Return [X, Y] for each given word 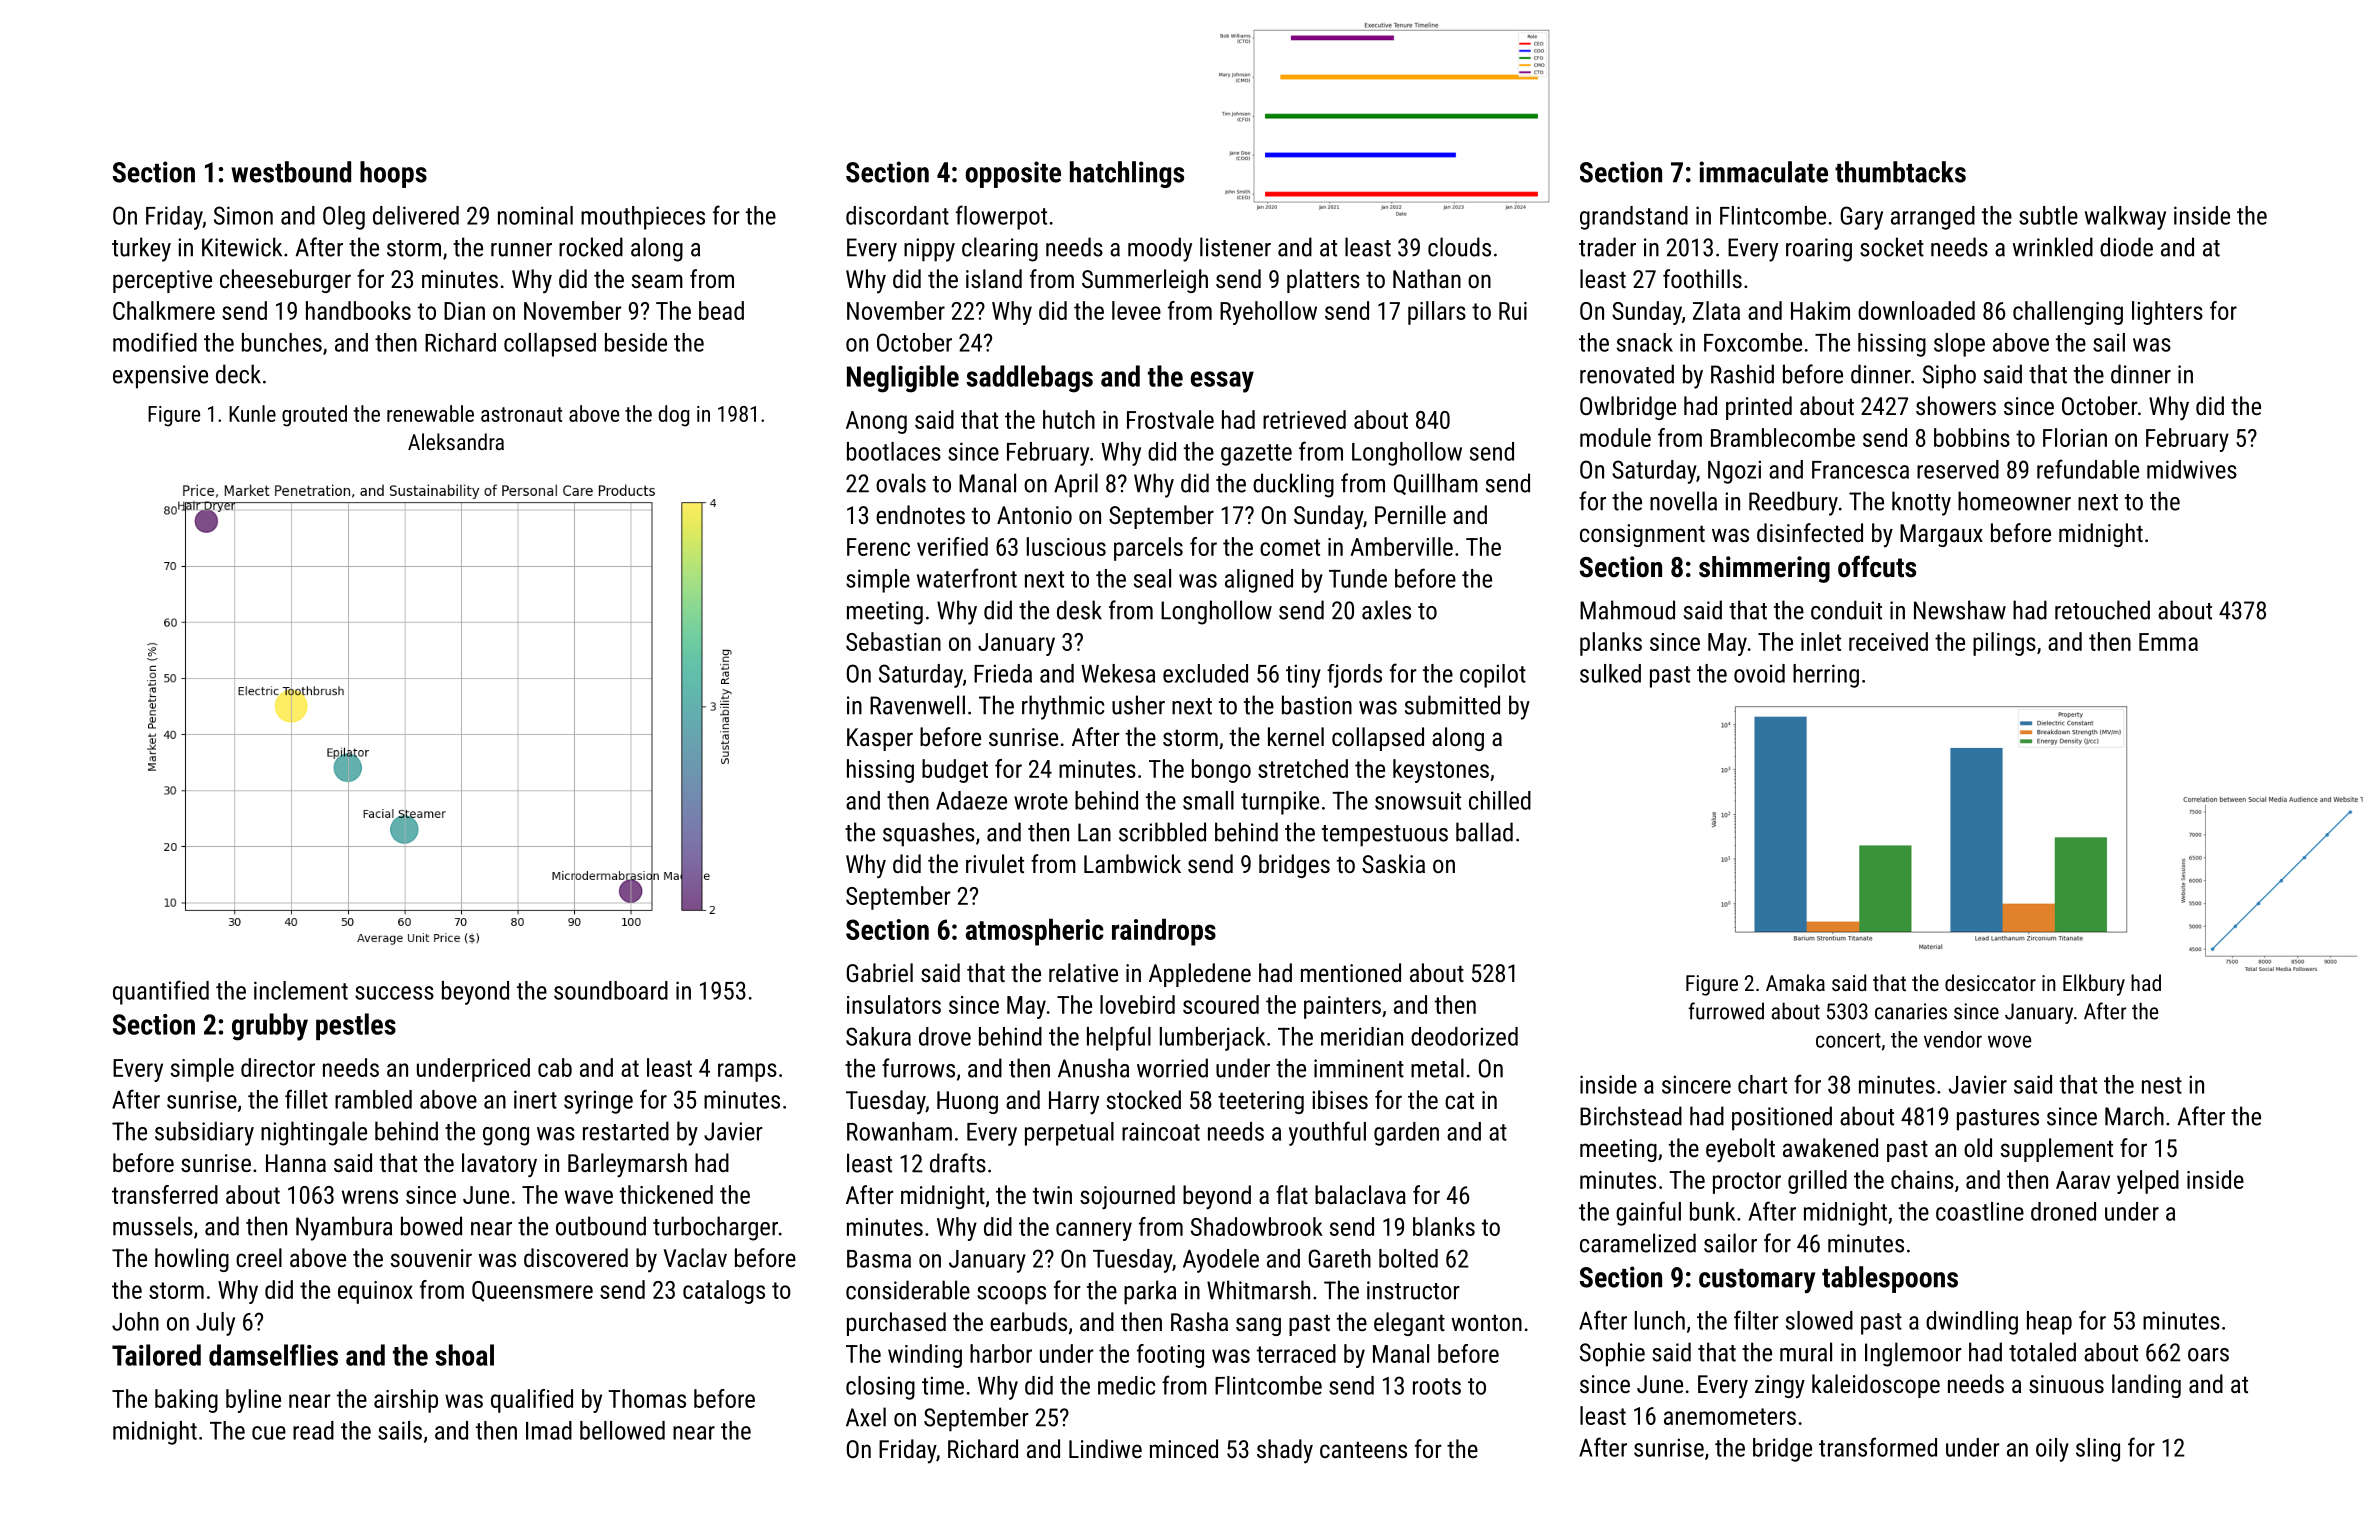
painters [1342, 1007]
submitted [1452, 705]
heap [2049, 1323]
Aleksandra [456, 441]
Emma [2168, 642]
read [313, 1430]
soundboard [611, 990]
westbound [291, 172]
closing [880, 1388]
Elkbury [2094, 985]
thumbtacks [1900, 172]
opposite [1013, 174]
